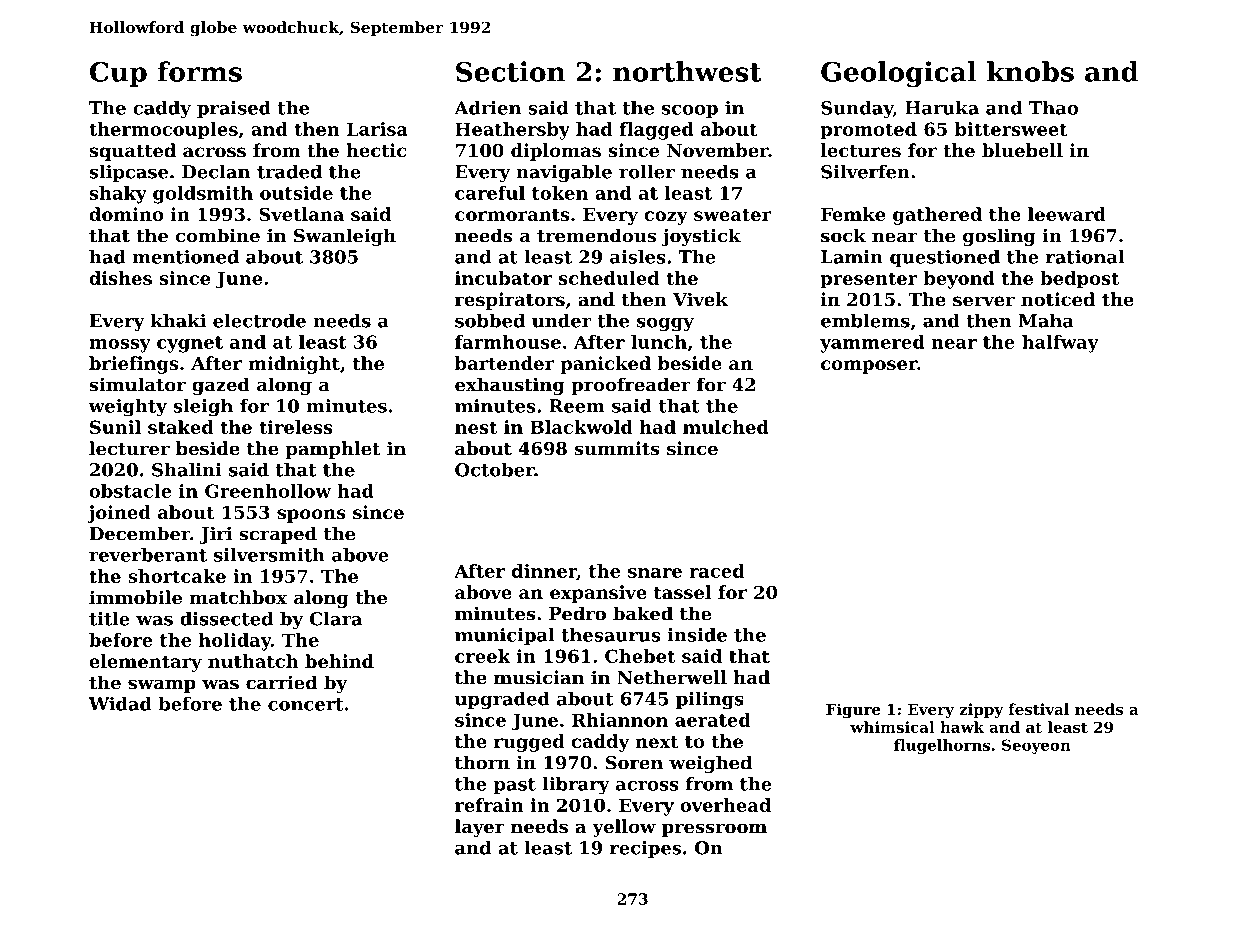 Image resolution: width=1233 pixels, height=952 pixels. What do you see at coordinates (726, 427) in the screenshot?
I see `mulched` at bounding box center [726, 427].
